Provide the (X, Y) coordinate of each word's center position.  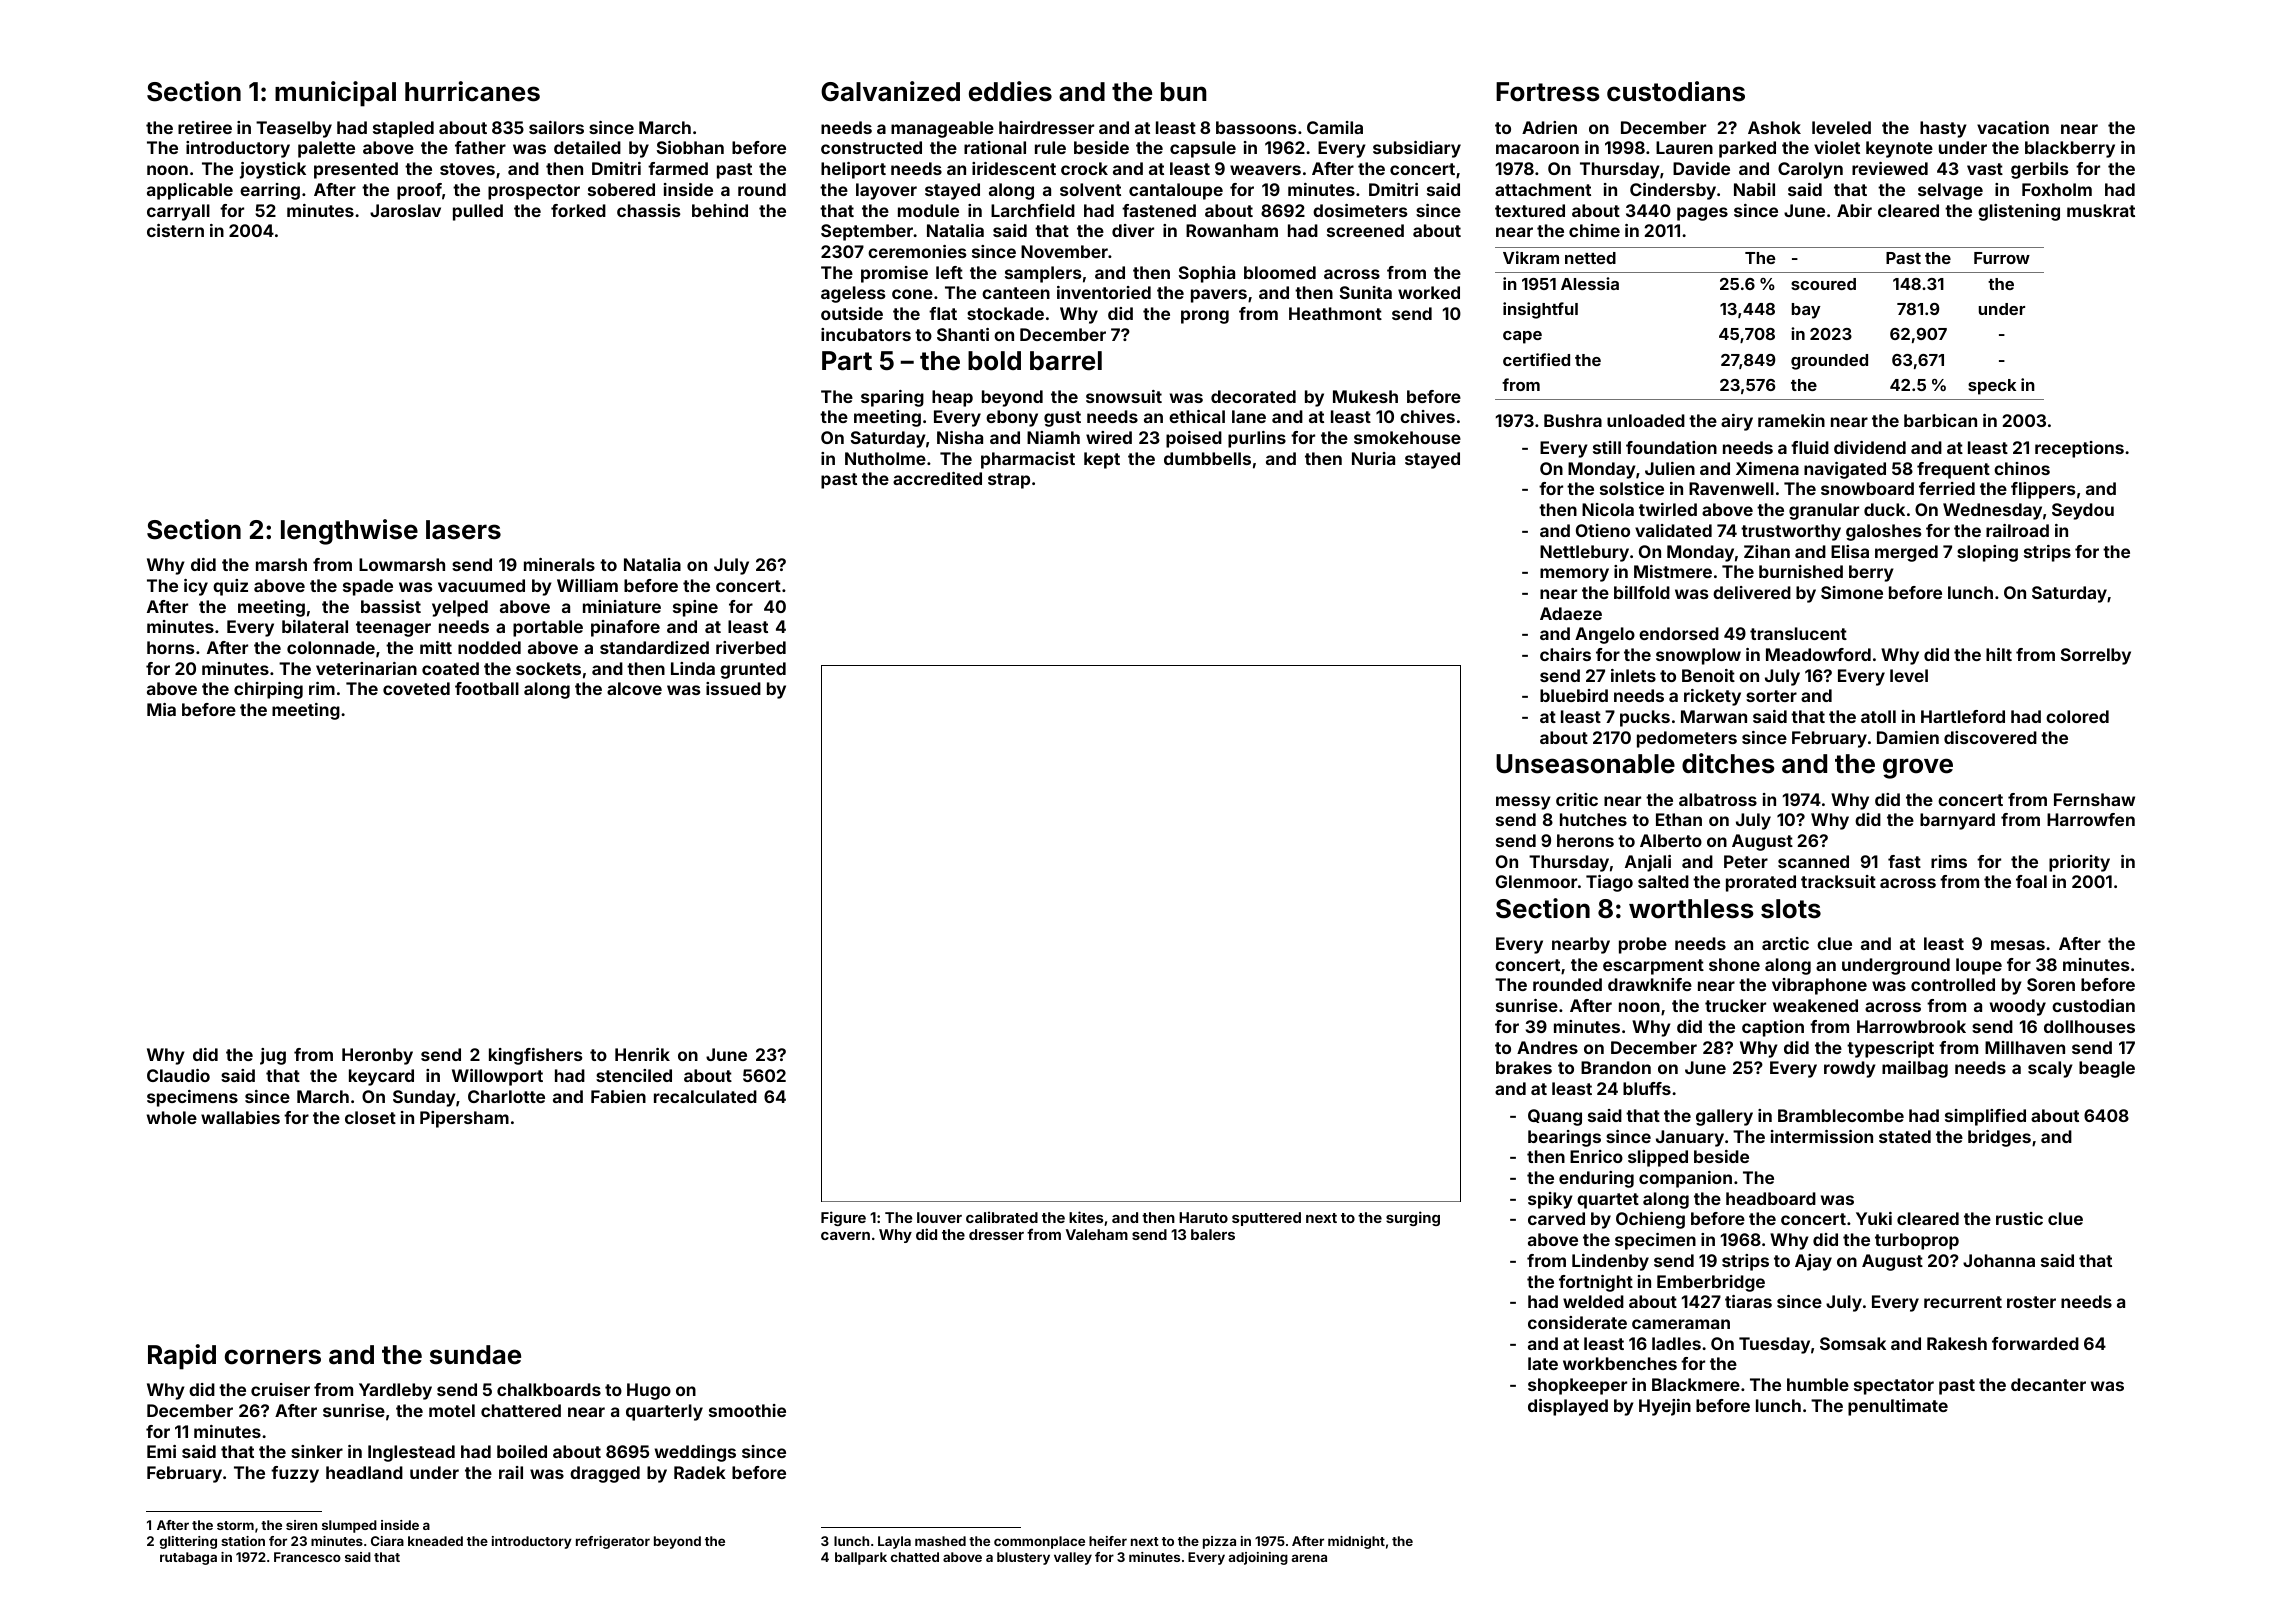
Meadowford (1818, 654)
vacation (2013, 127)
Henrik (642, 1054)
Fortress (1548, 92)
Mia (161, 709)
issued (733, 688)
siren (301, 1525)
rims (1949, 861)
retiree (205, 127)
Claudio (178, 1075)
